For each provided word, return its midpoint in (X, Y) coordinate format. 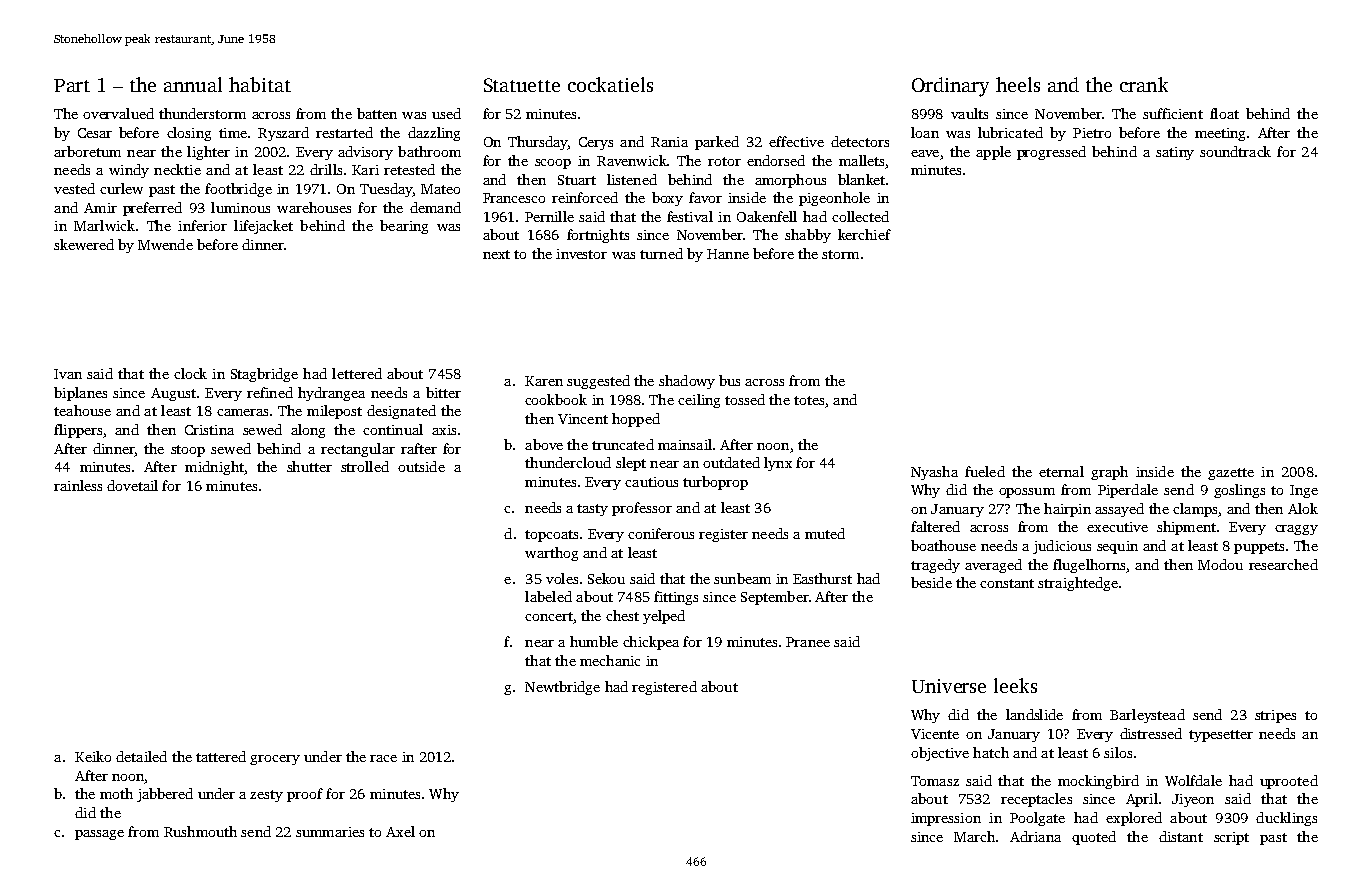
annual (193, 84)
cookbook (556, 399)
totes (809, 400)
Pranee (808, 642)
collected (860, 216)
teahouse (82, 410)
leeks (1015, 685)
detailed (141, 756)
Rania (669, 142)
